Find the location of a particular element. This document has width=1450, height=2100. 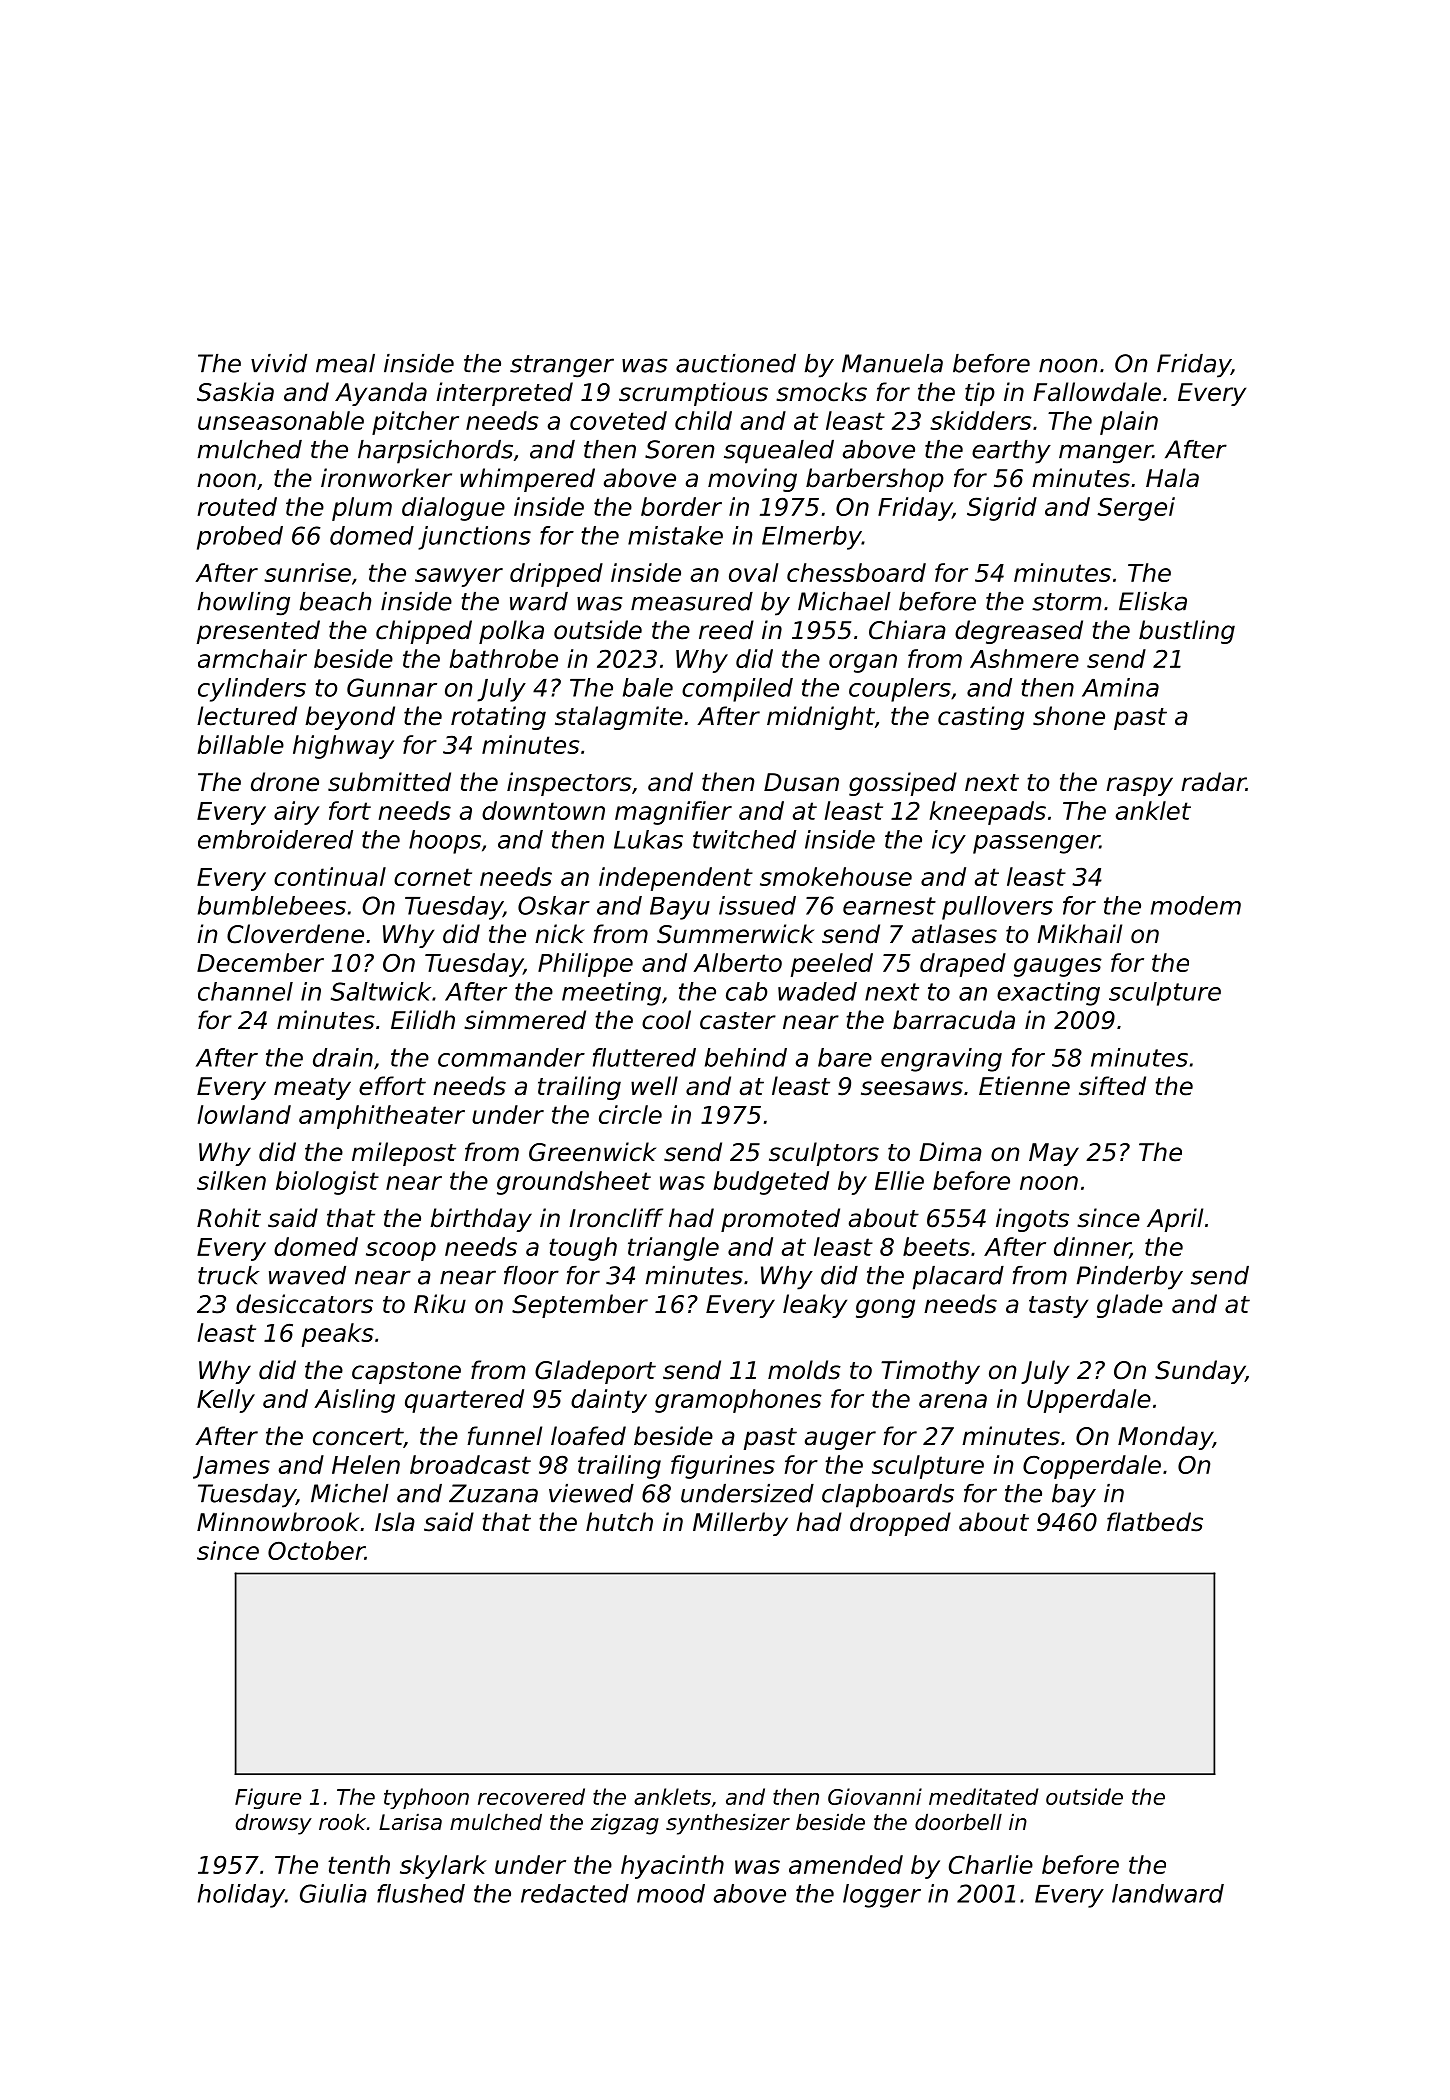

arena is located at coordinates (953, 1401).
